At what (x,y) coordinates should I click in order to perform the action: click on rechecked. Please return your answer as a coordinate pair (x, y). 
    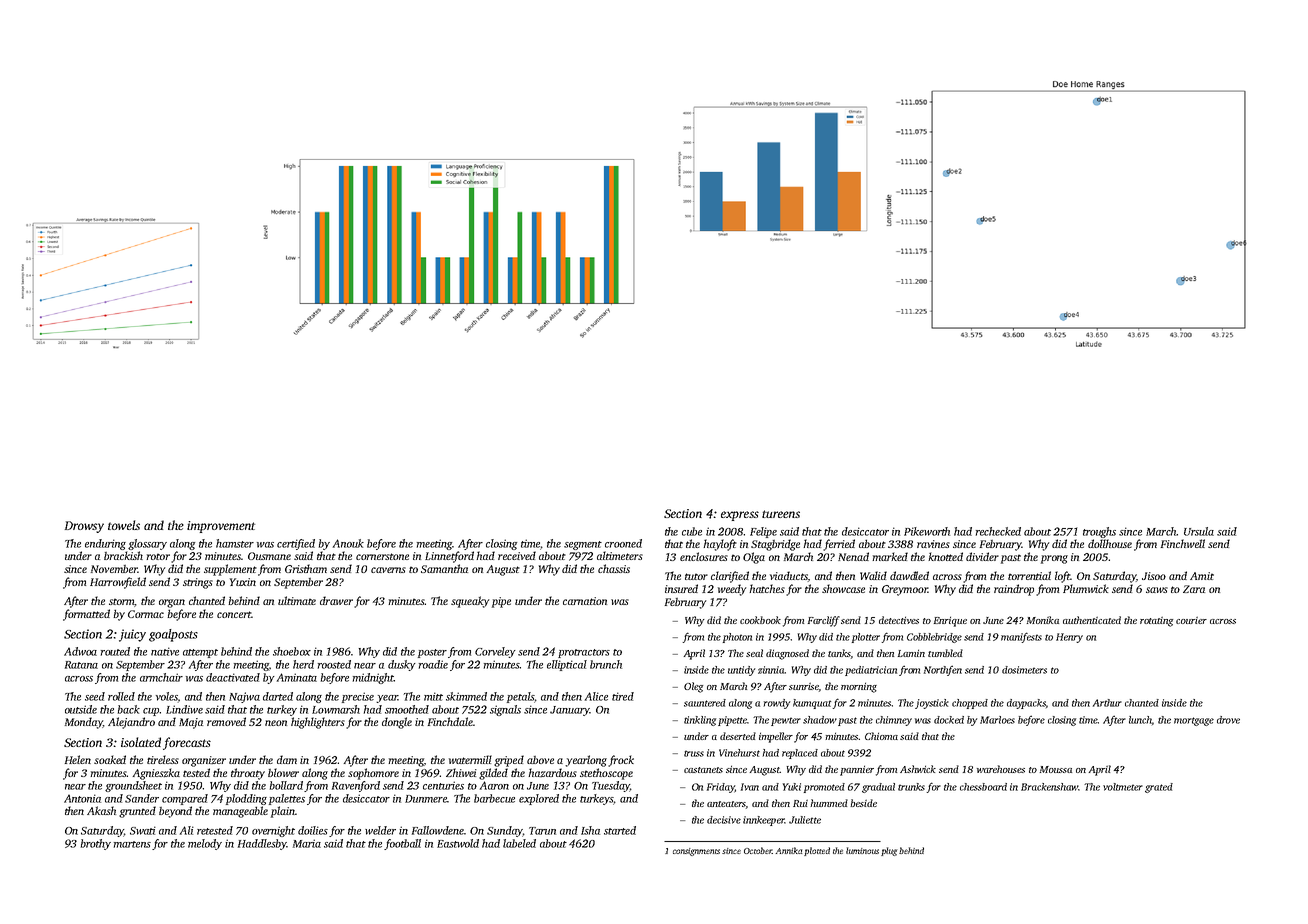
    Looking at the image, I should click on (998, 531).
